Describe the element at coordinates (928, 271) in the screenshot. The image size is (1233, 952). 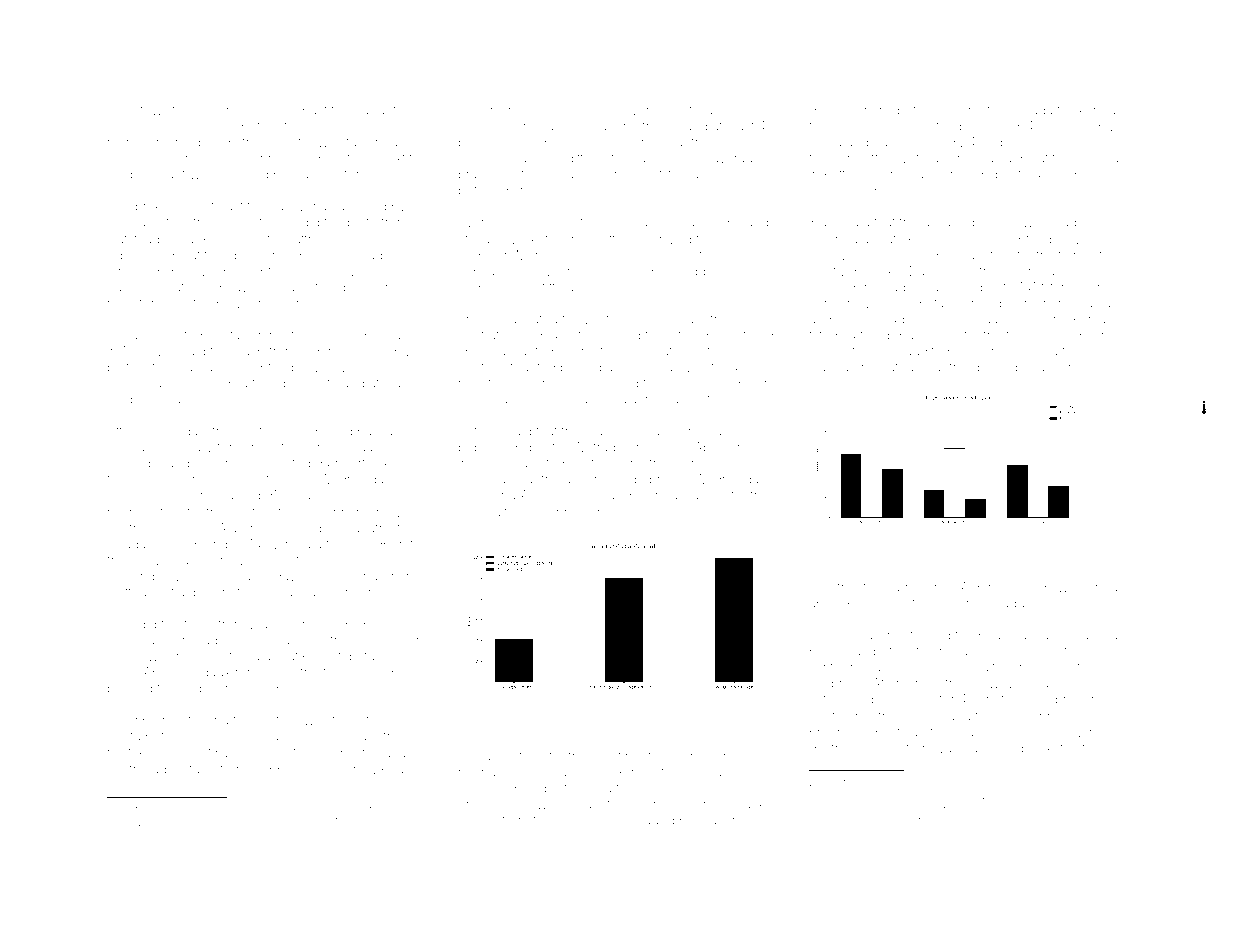
I see `Daniel` at that location.
